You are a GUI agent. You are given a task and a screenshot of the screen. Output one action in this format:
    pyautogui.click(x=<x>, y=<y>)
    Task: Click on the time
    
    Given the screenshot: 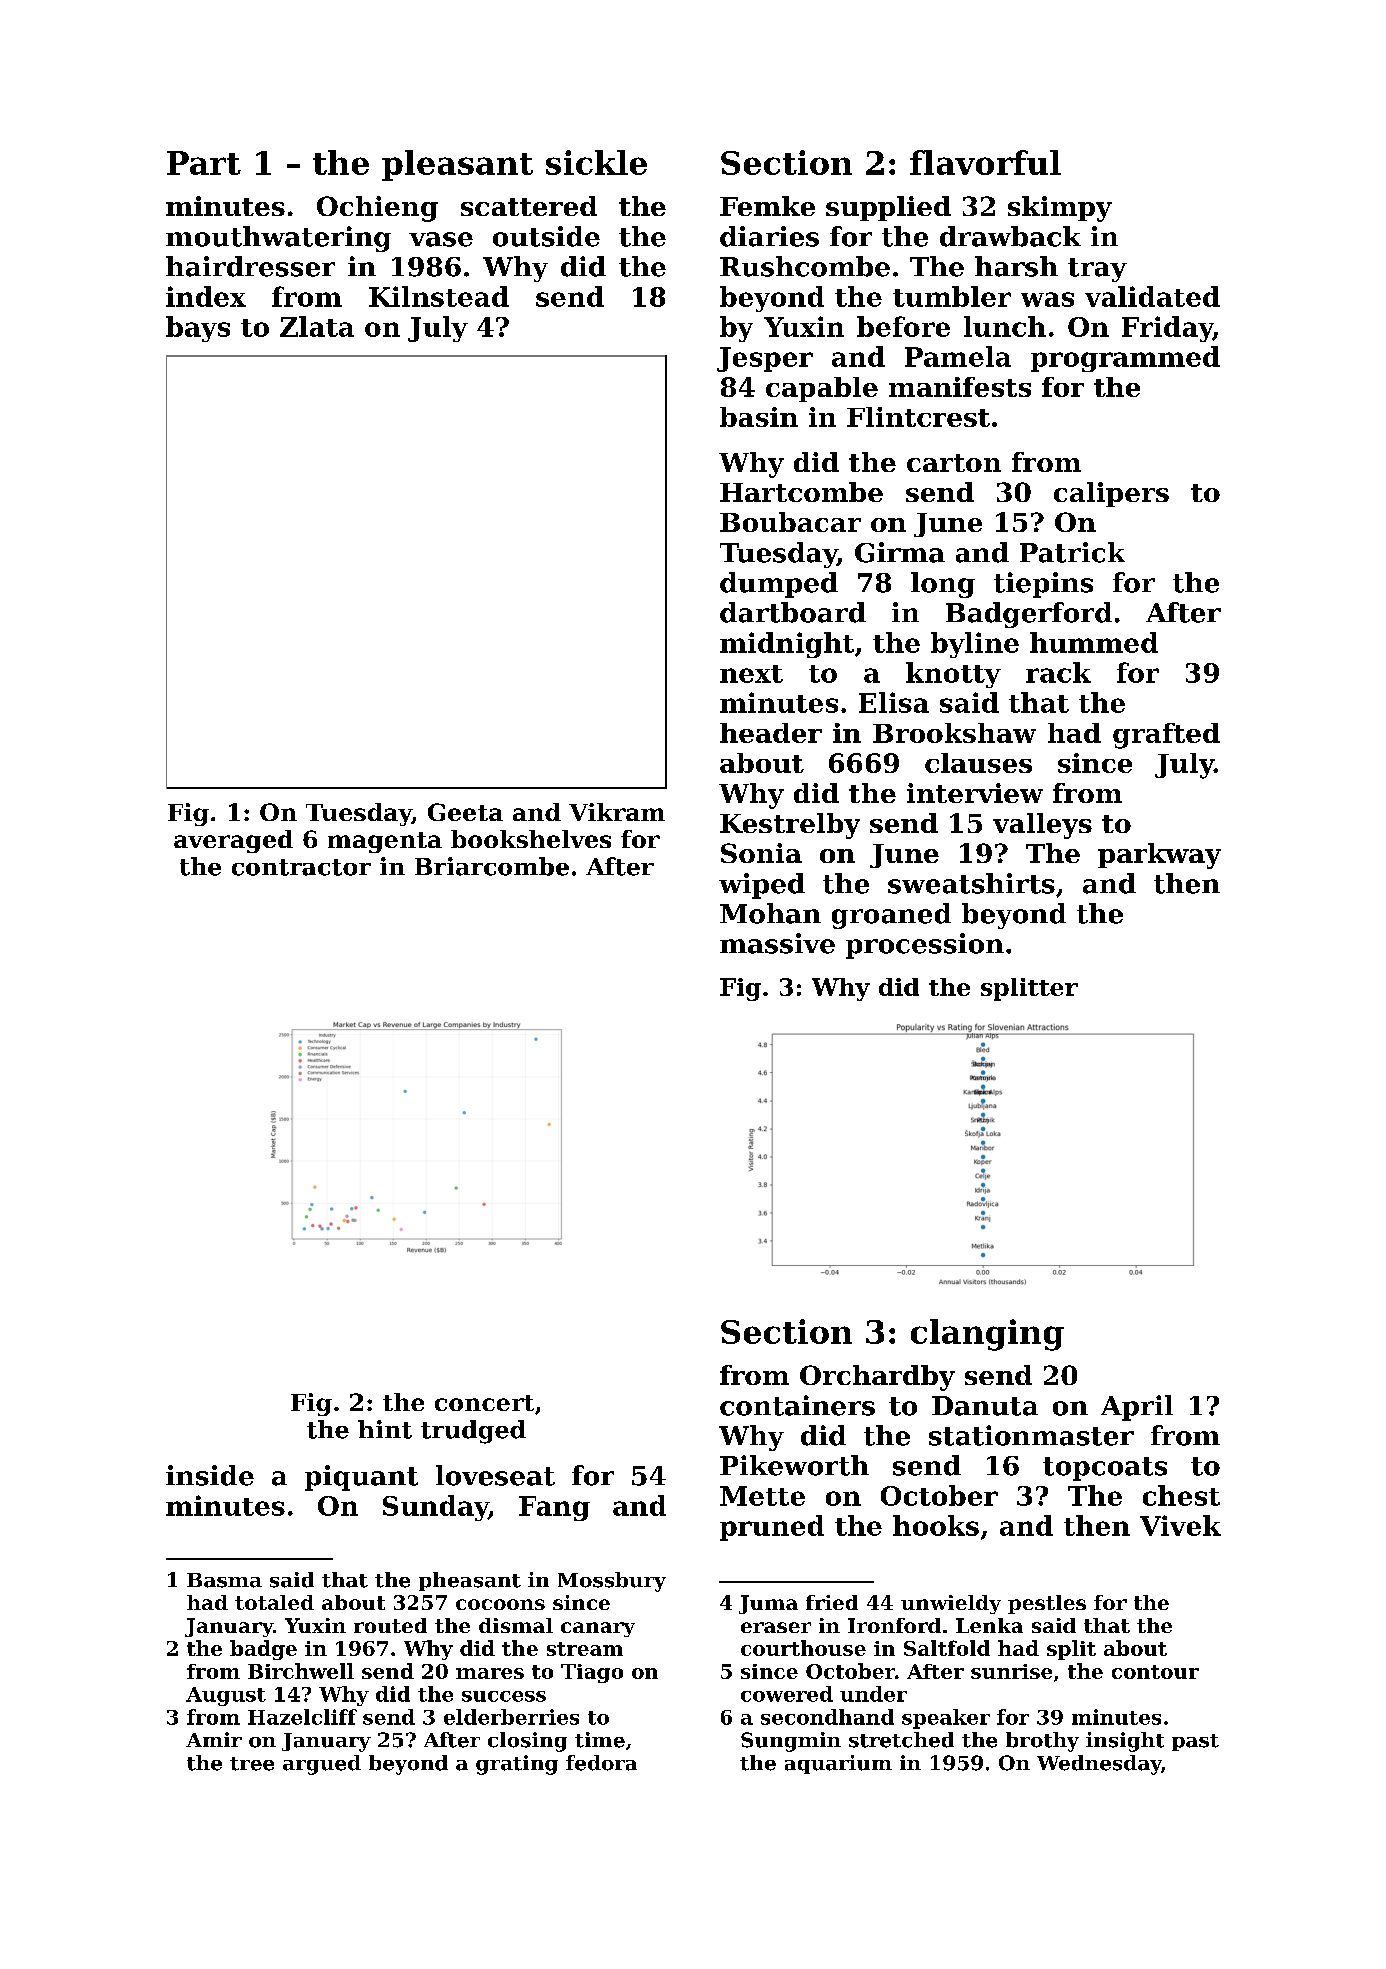 What is the action you would take?
    pyautogui.click(x=600, y=1740)
